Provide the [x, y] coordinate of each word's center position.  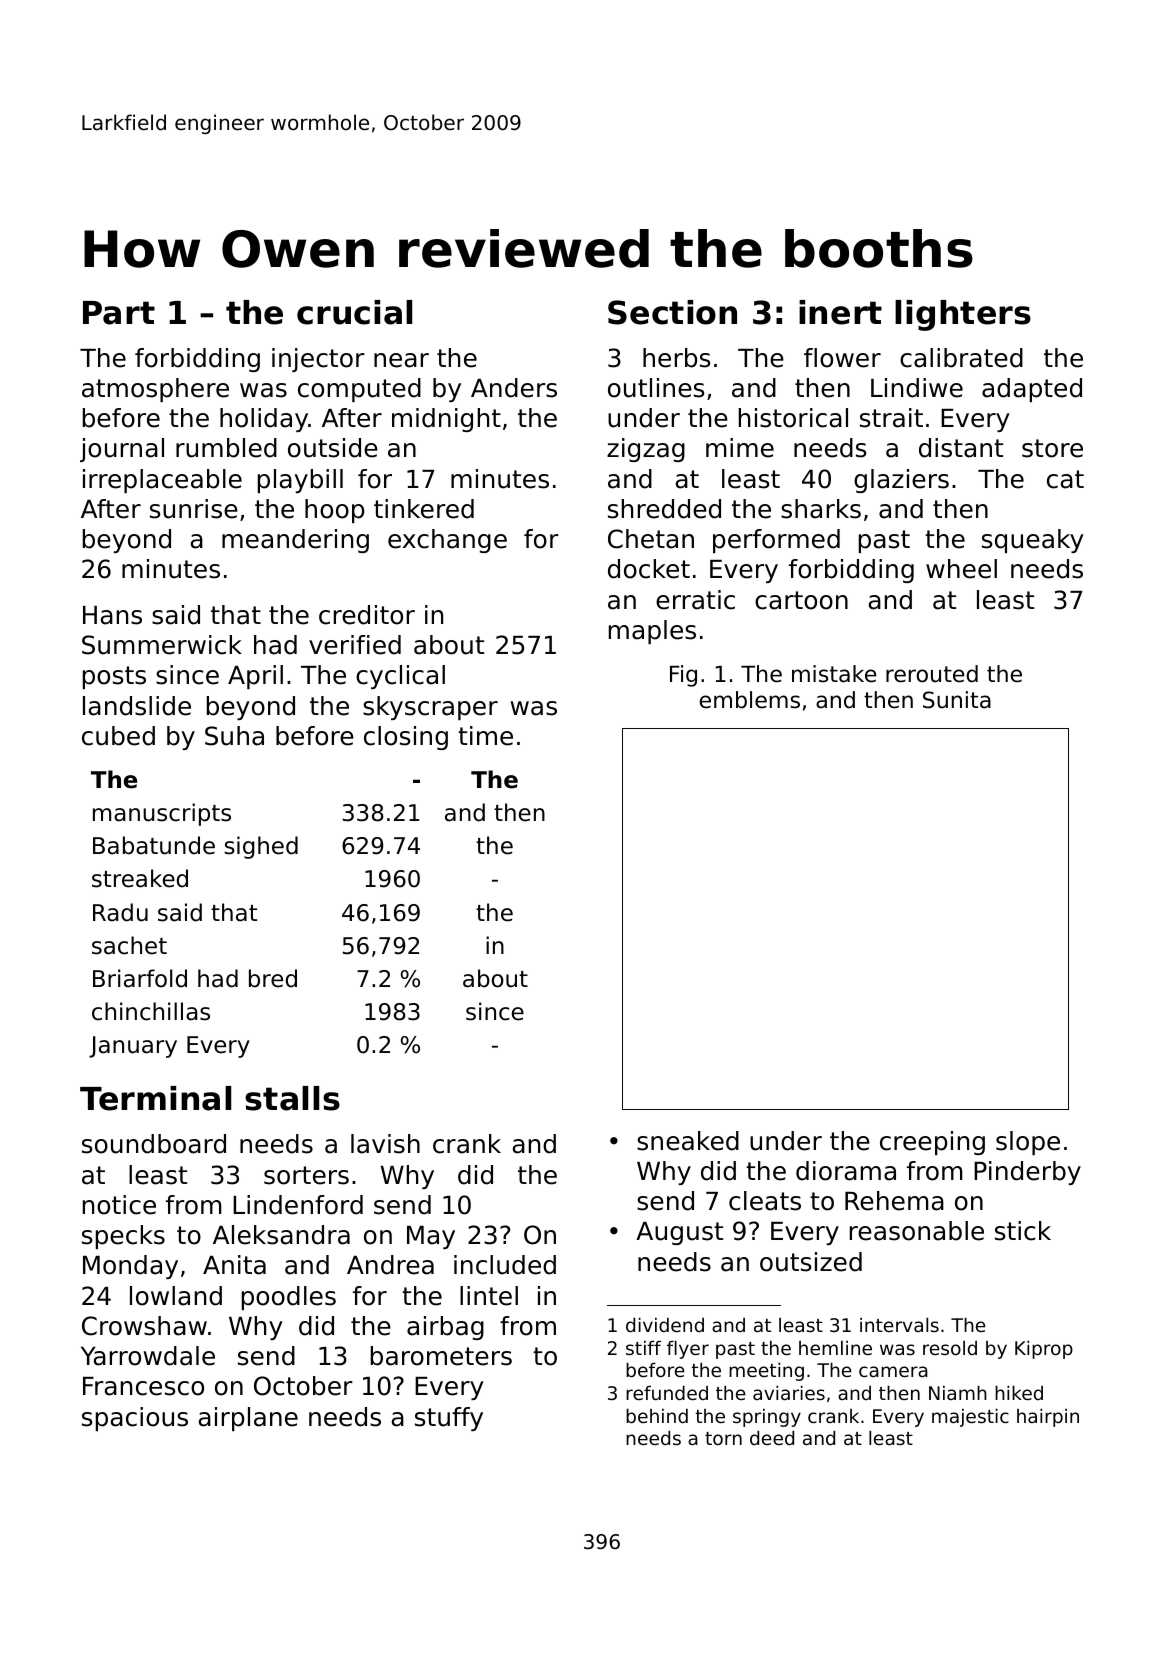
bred [273, 978]
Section [672, 312]
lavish [385, 1144]
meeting [766, 1371]
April [255, 677]
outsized [811, 1262]
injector [318, 360]
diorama [846, 1171]
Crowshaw [144, 1326]
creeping [932, 1143]
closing [406, 738]
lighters [963, 315]
